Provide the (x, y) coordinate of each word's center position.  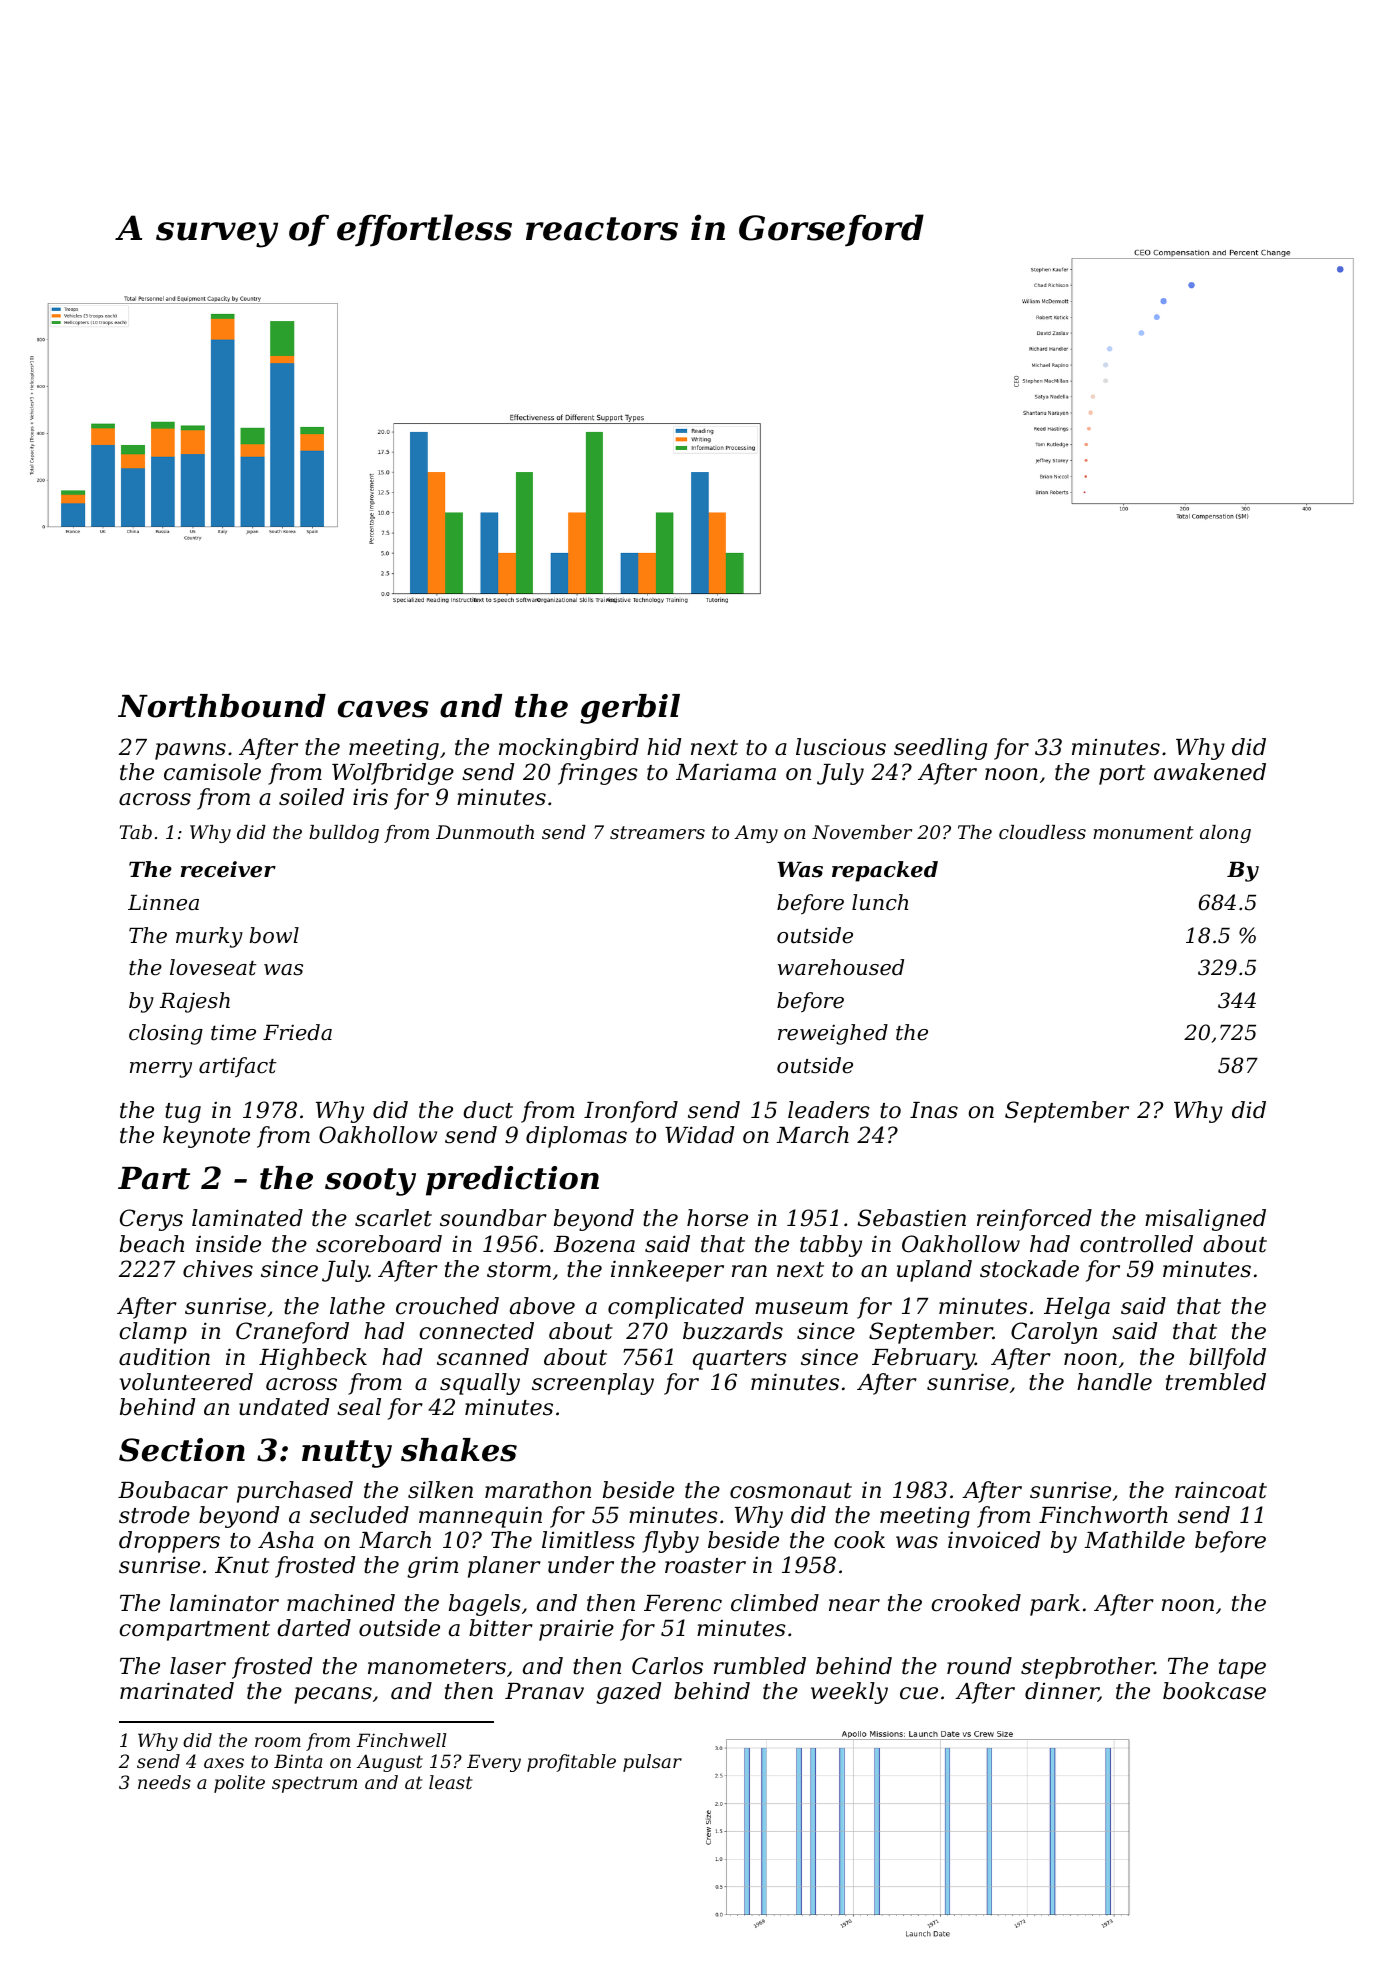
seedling (940, 749)
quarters (740, 1360)
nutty (347, 1454)
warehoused (841, 967)
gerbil (630, 709)
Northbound (222, 706)
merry (161, 1070)
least (451, 1782)
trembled (1216, 1382)
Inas (934, 1110)
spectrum (314, 1784)
